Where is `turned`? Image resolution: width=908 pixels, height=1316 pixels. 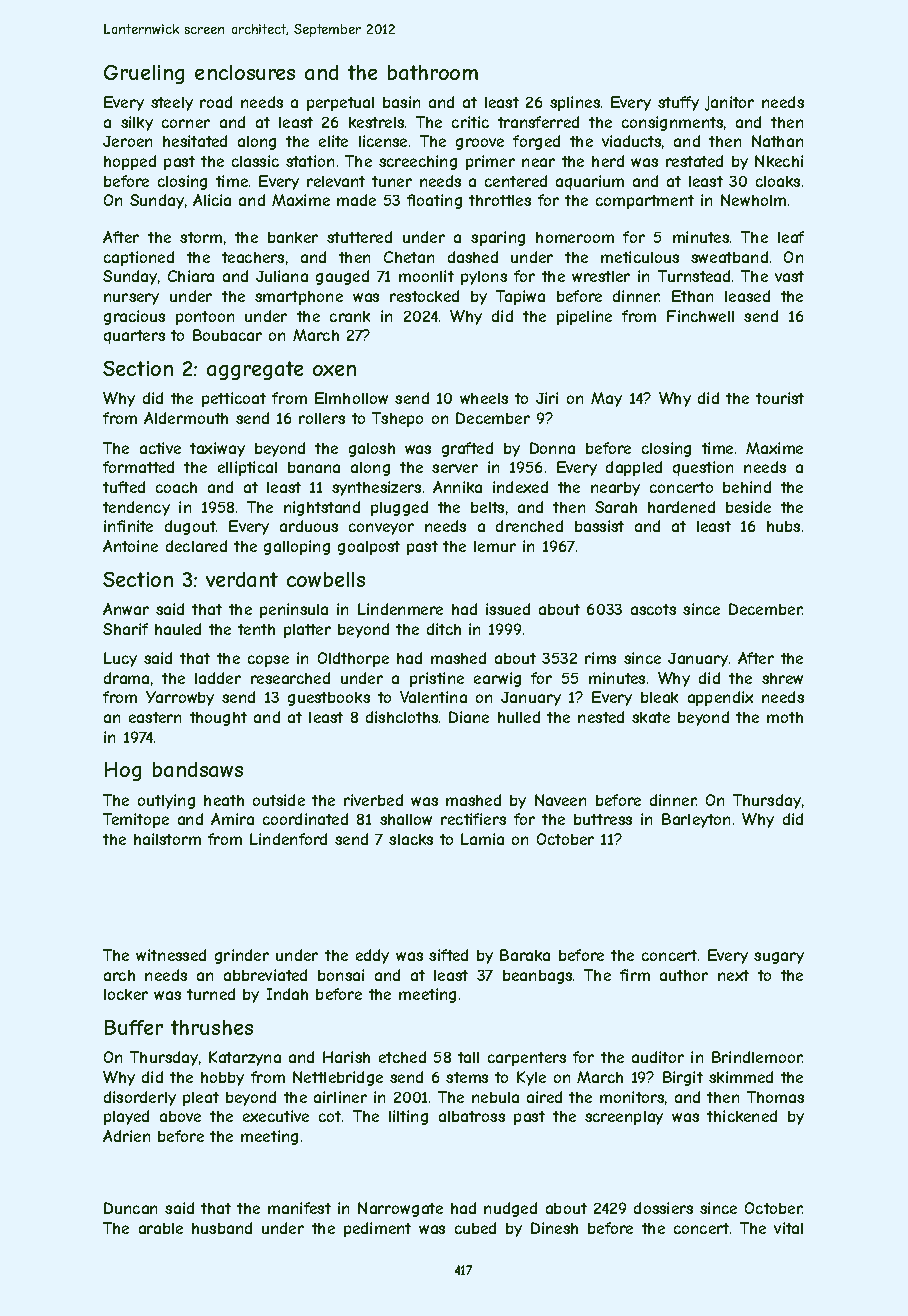
turned is located at coordinates (211, 994).
